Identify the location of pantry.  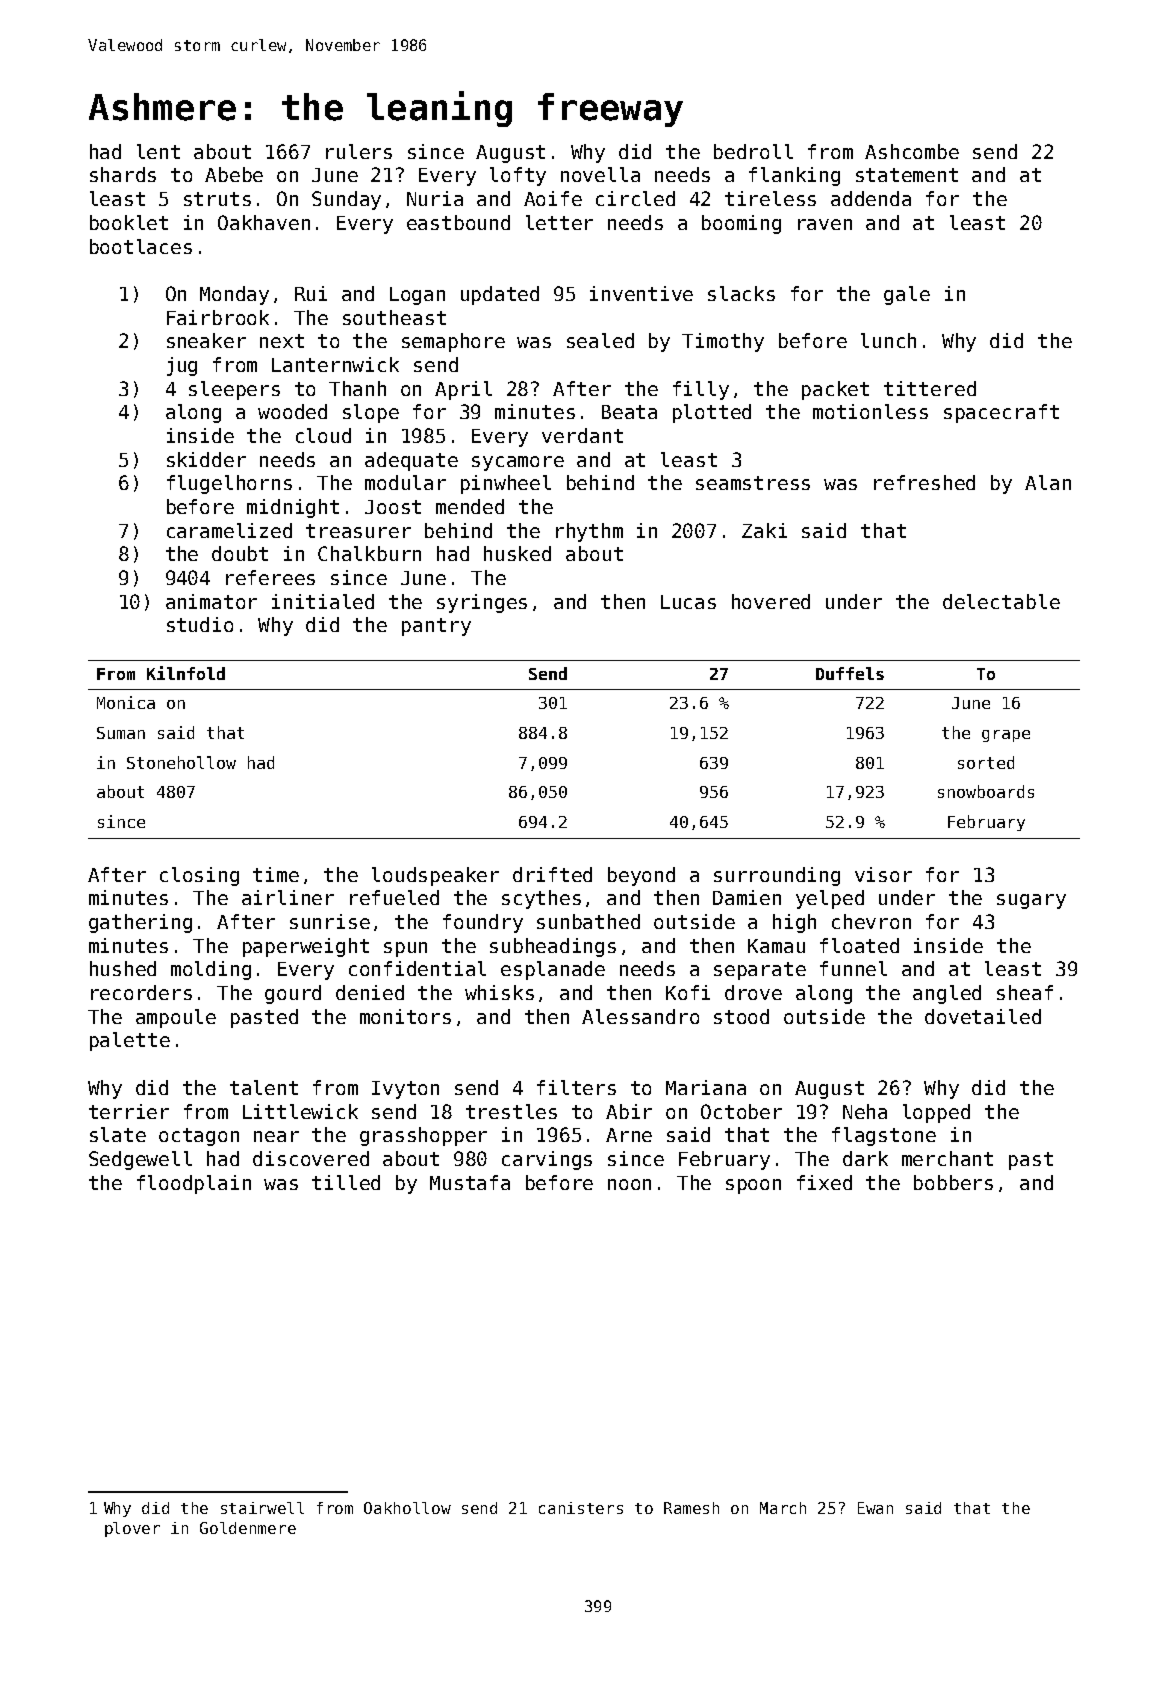
(436, 627).
